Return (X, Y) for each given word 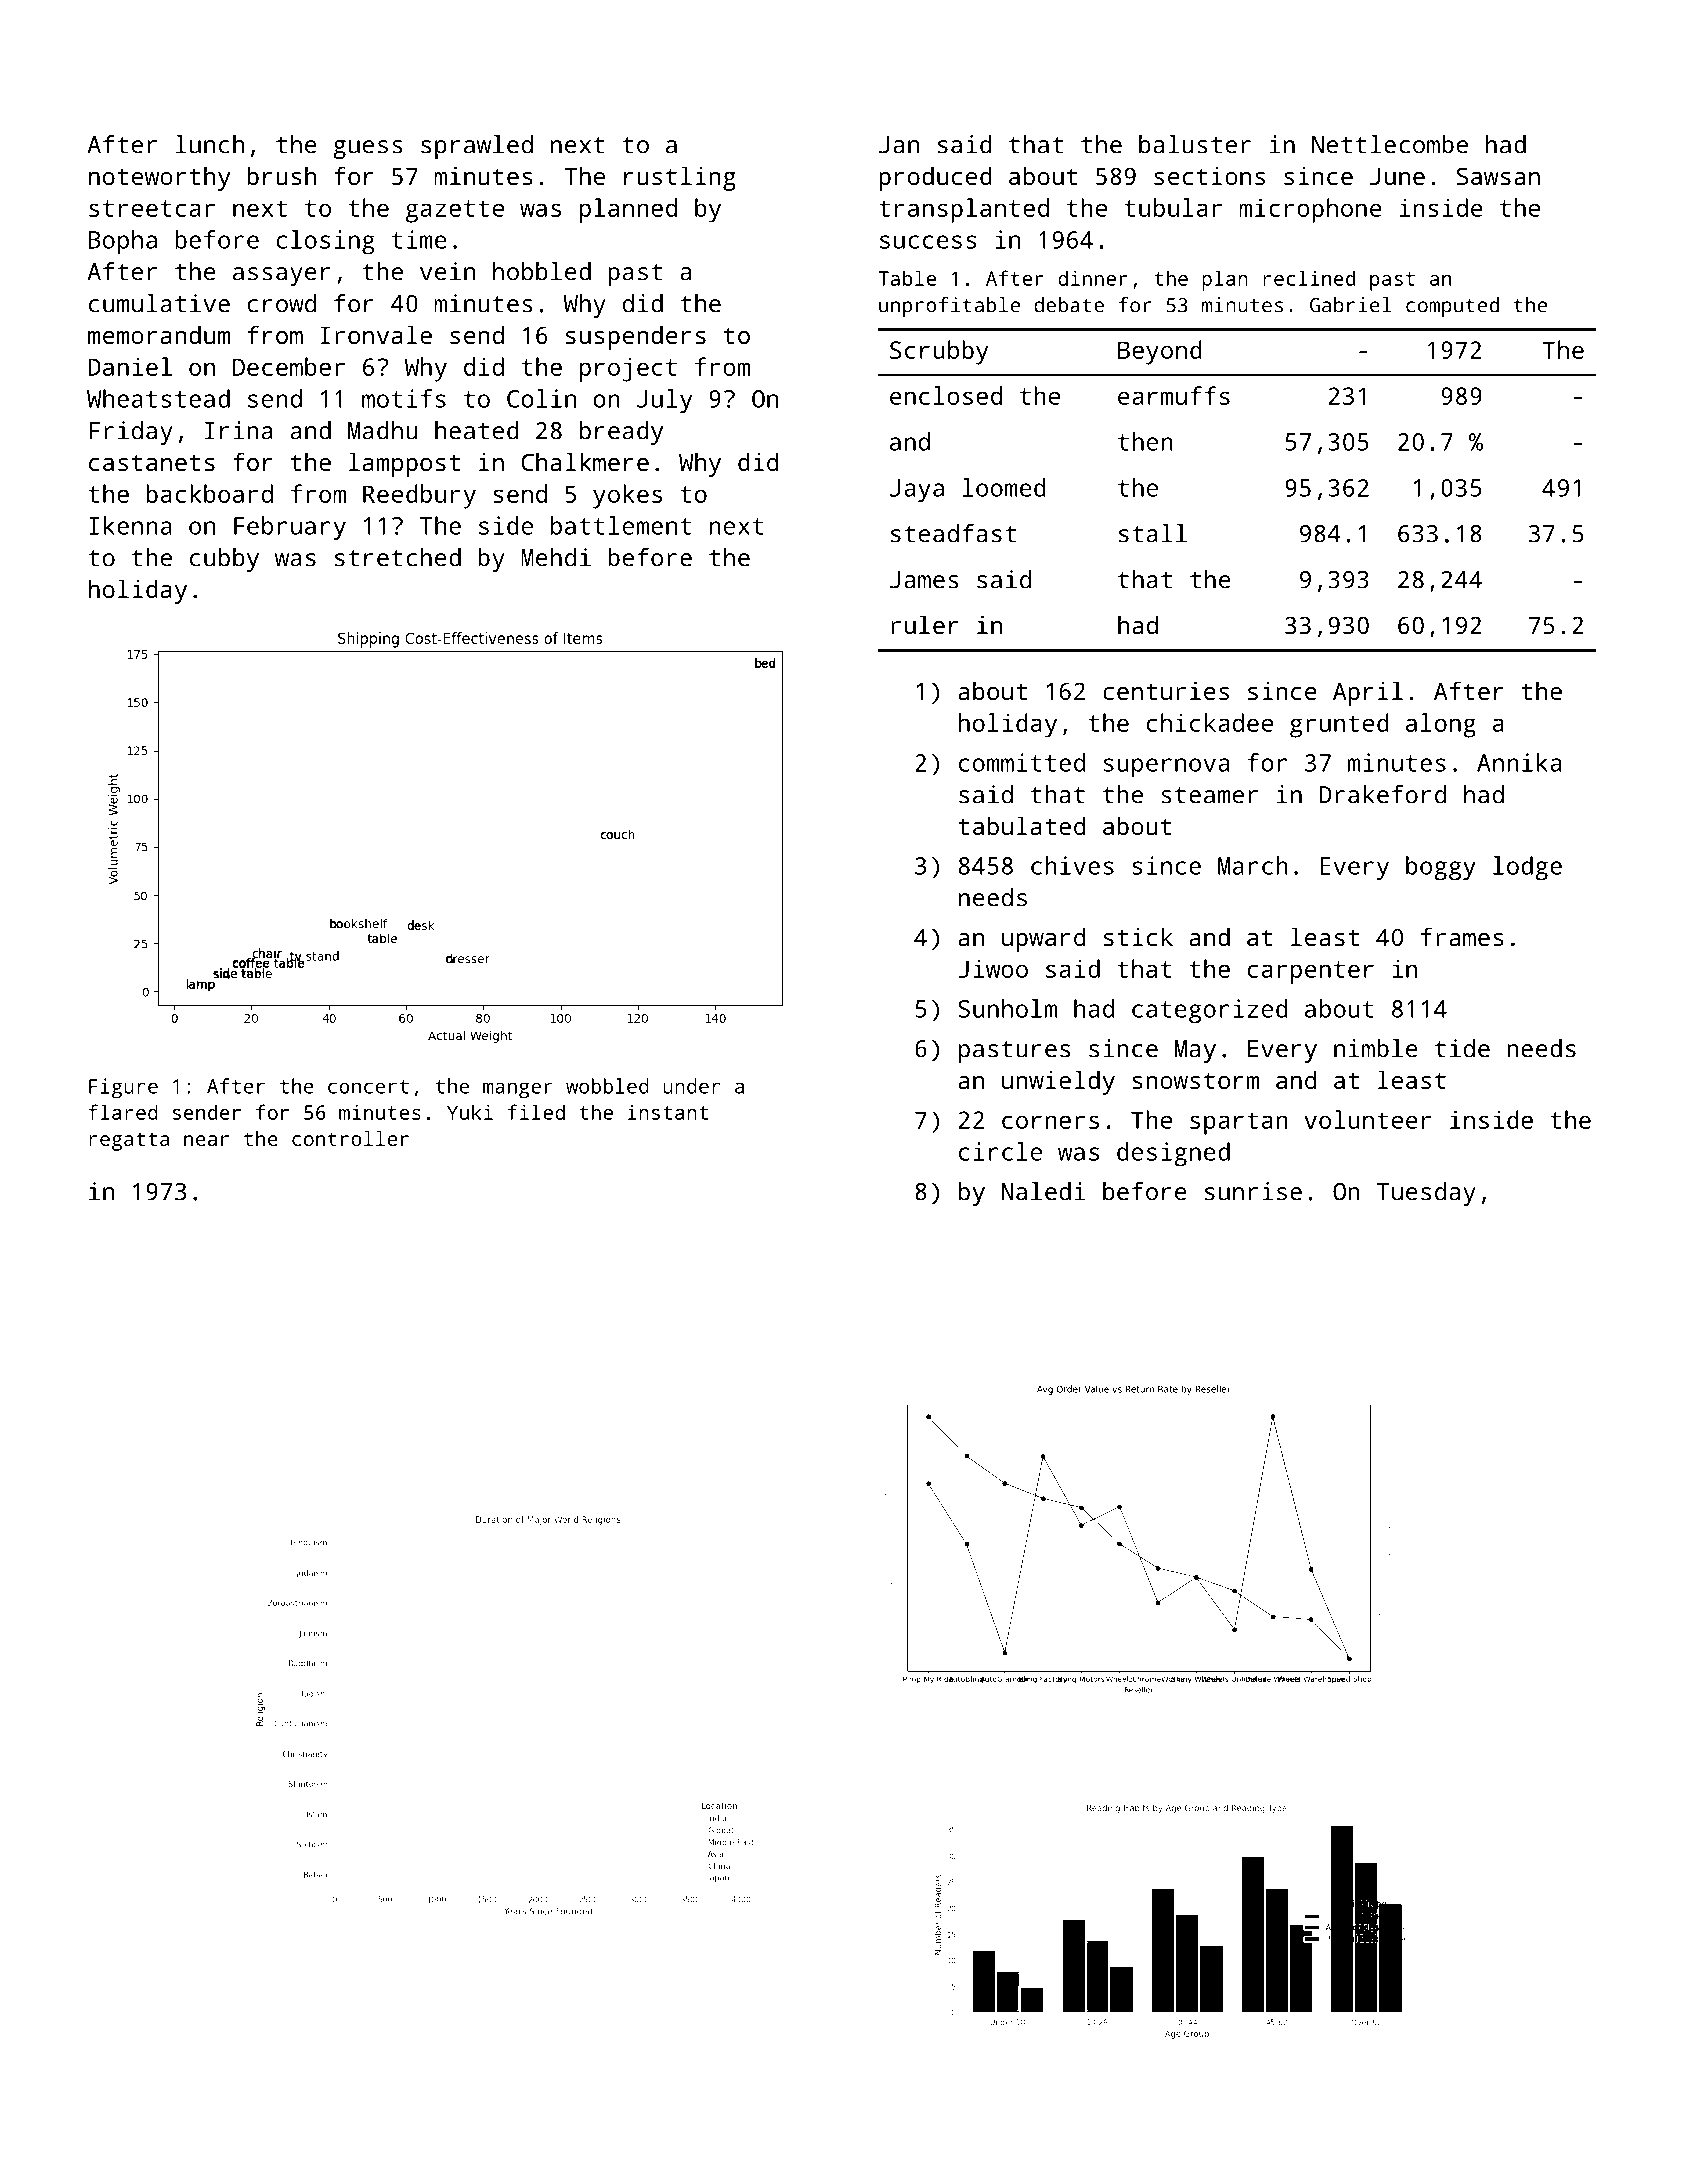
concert (368, 1087)
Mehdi (556, 557)
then (1145, 441)
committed (1022, 762)
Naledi (1043, 1191)
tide (1462, 1048)
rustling (680, 178)
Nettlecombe (1390, 144)
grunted (1339, 725)
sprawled (477, 147)
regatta (129, 1141)
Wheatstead (158, 398)
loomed (1004, 487)
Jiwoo (993, 968)
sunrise (1253, 1191)
